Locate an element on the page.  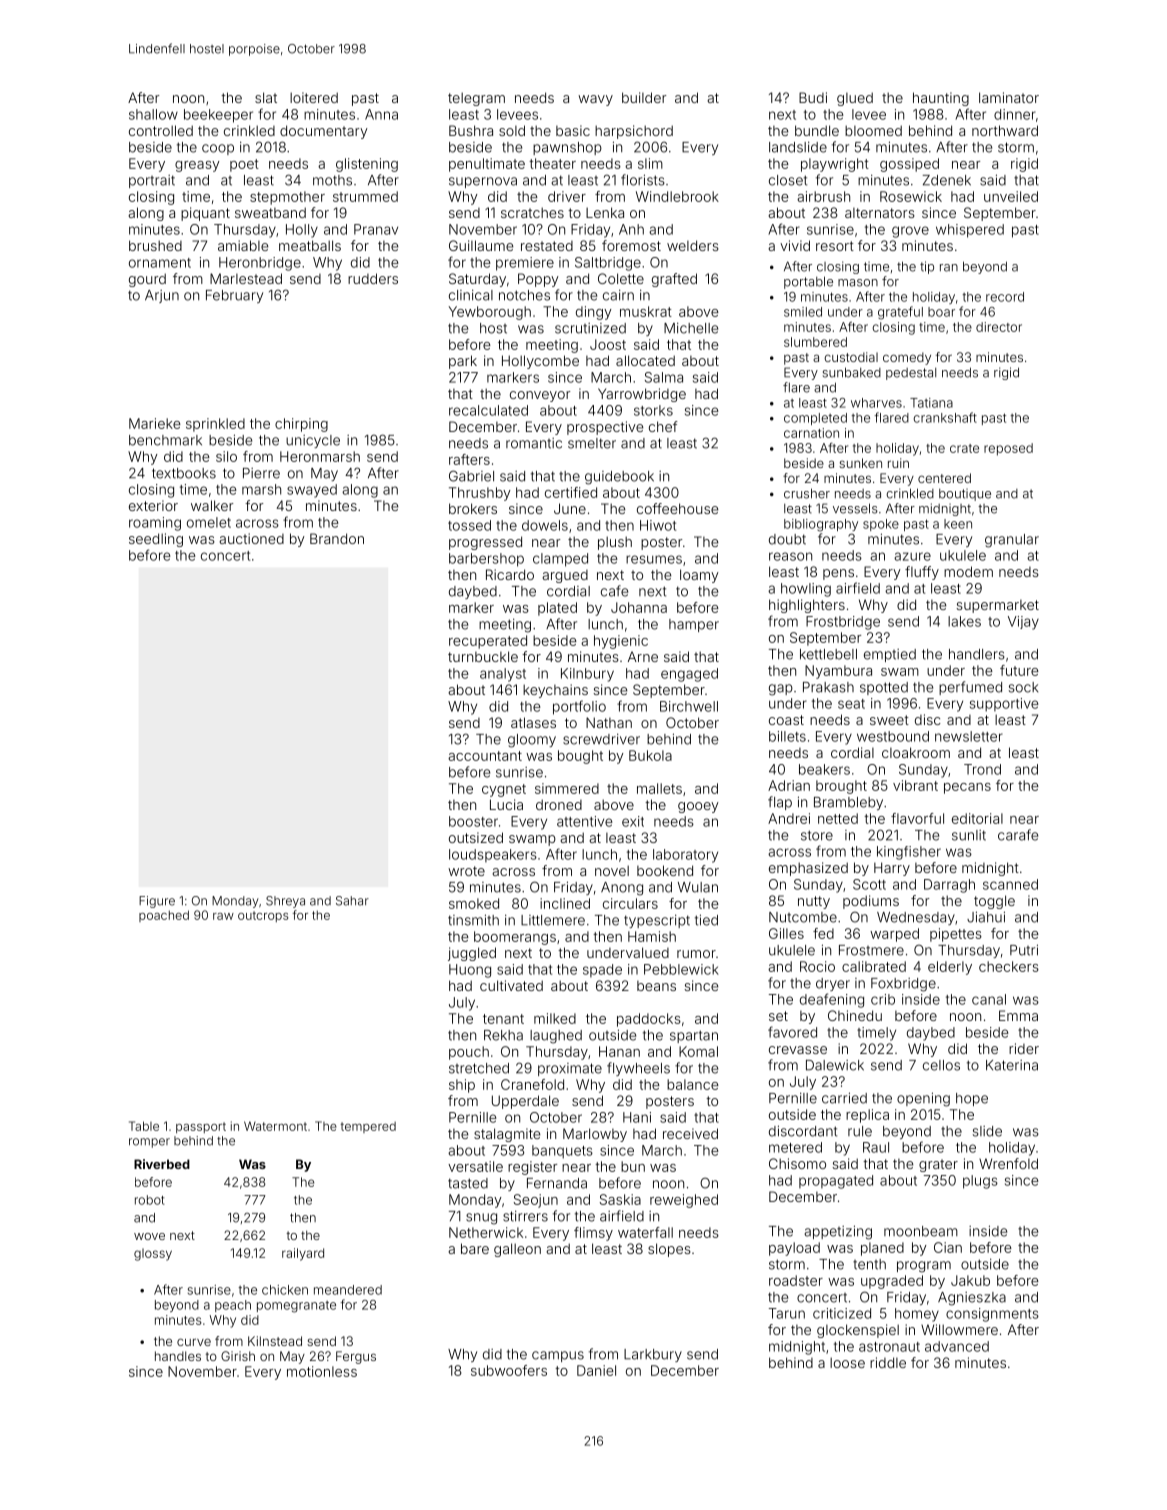
raw is located at coordinates (223, 916).
